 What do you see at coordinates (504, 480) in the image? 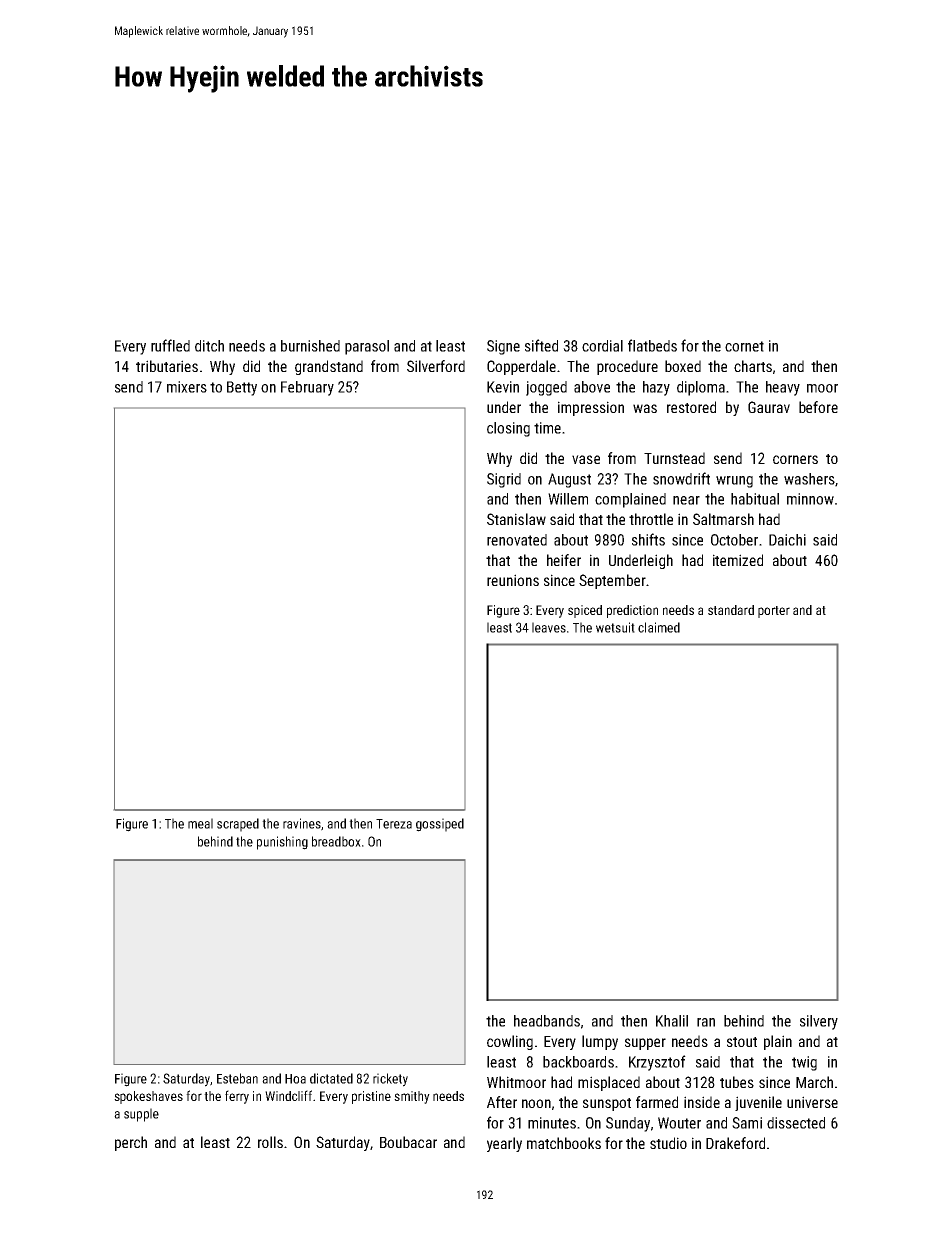
I see `Sigrid` at bounding box center [504, 480].
